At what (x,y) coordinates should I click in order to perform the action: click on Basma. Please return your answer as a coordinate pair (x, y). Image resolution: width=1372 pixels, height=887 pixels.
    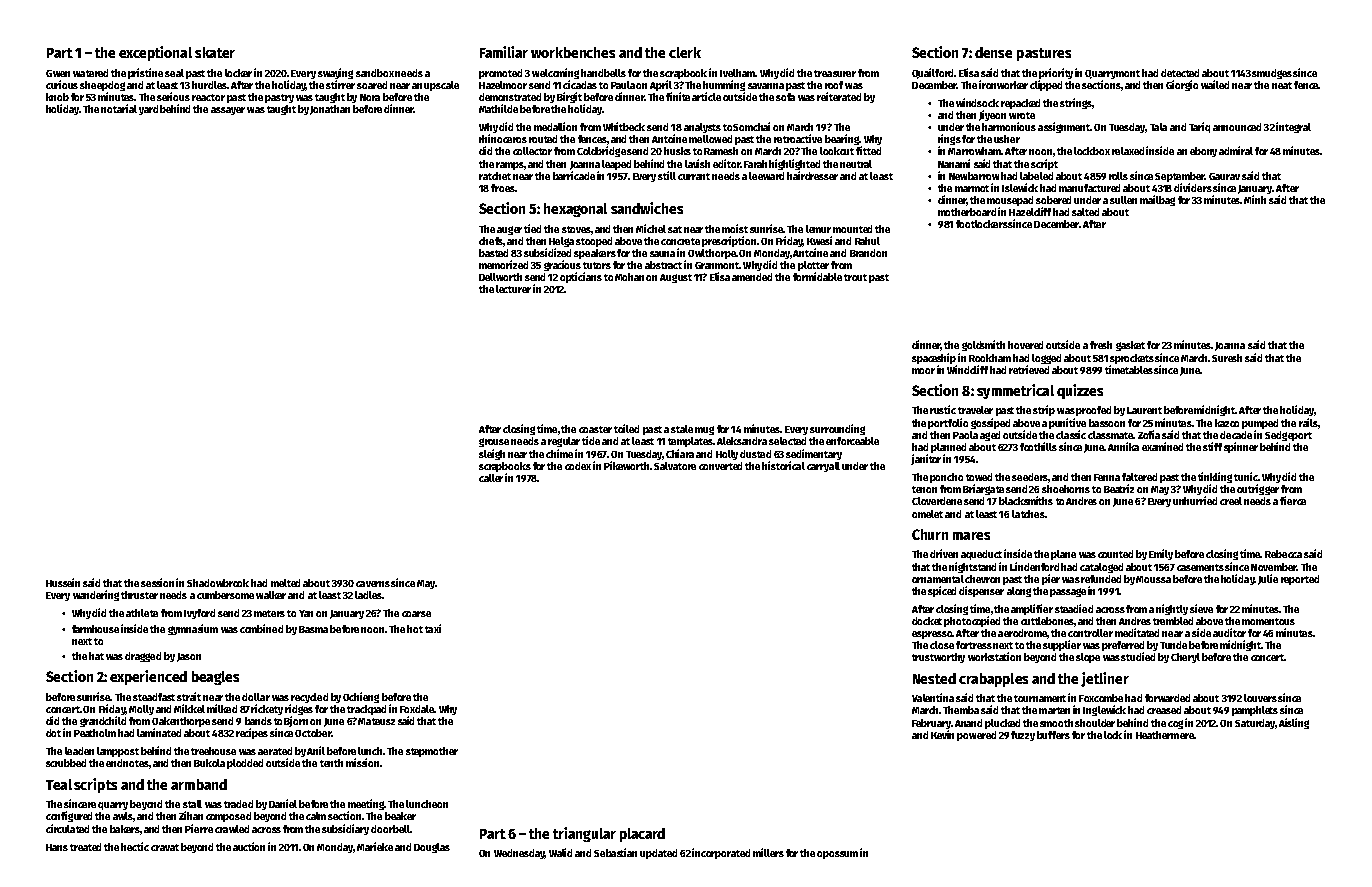
    Looking at the image, I should click on (313, 629).
